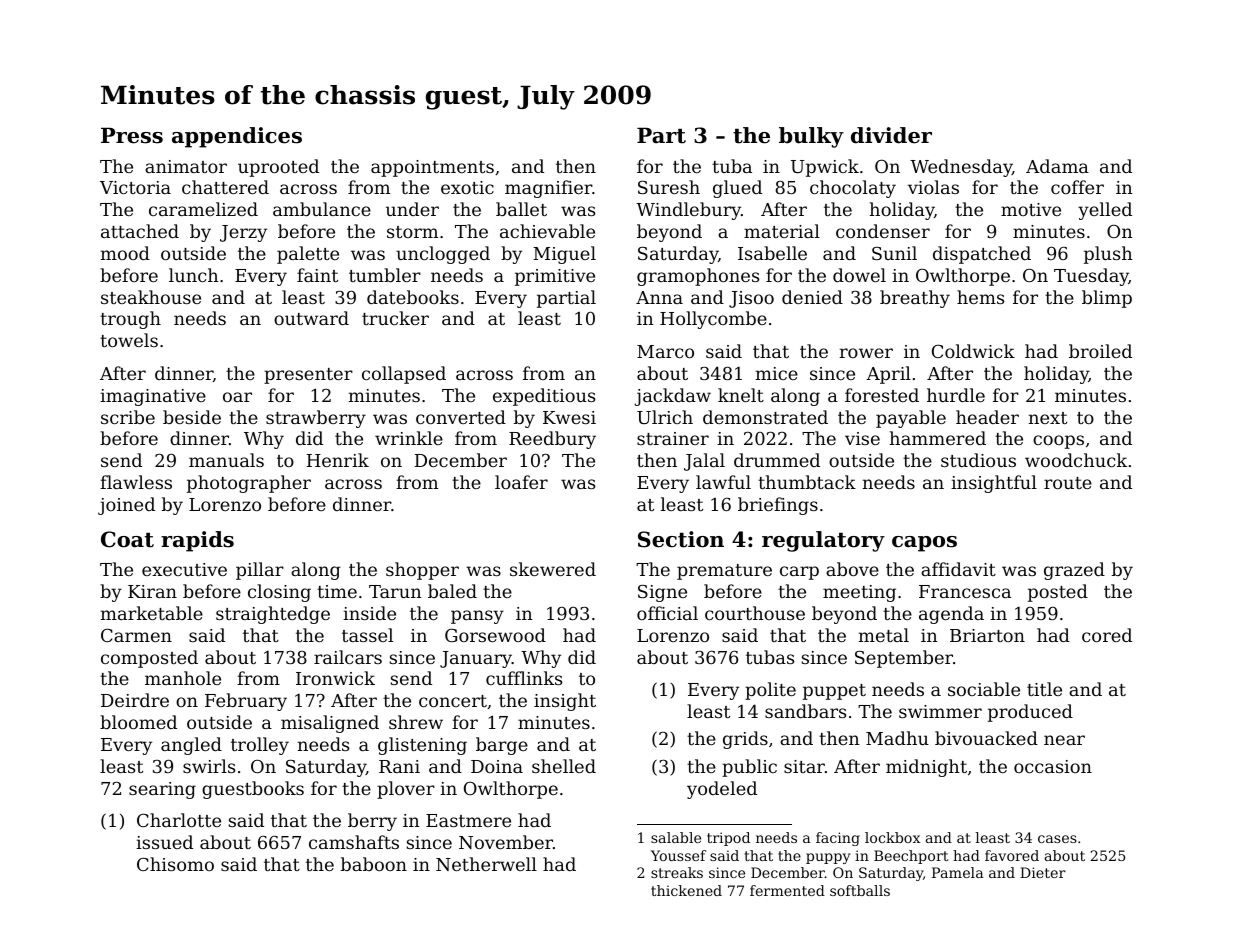 This image has width=1233, height=952. I want to click on puppet, so click(834, 692).
